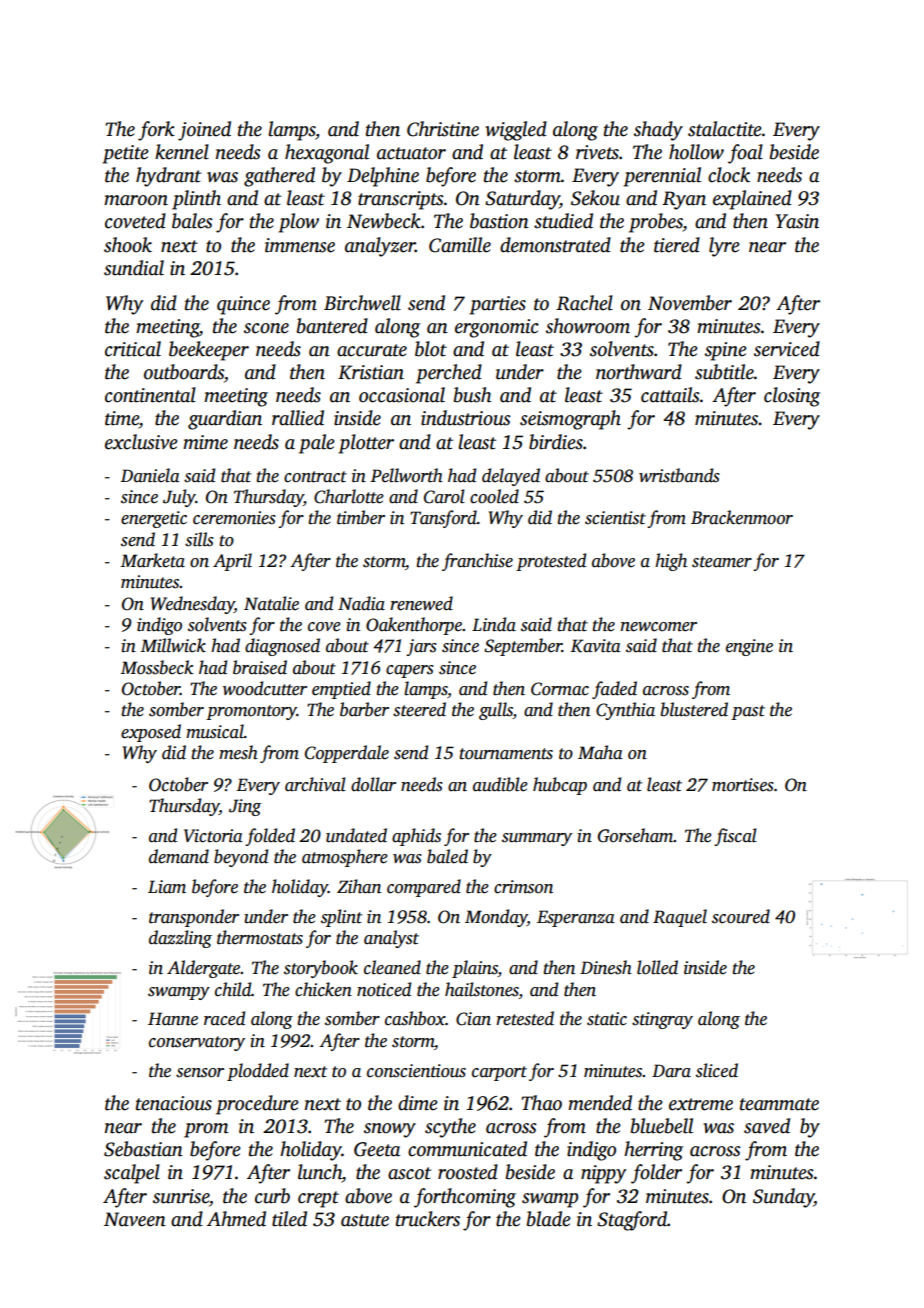 The width and height of the screenshot is (924, 1308). What do you see at coordinates (741, 916) in the screenshot?
I see `scoured` at bounding box center [741, 916].
